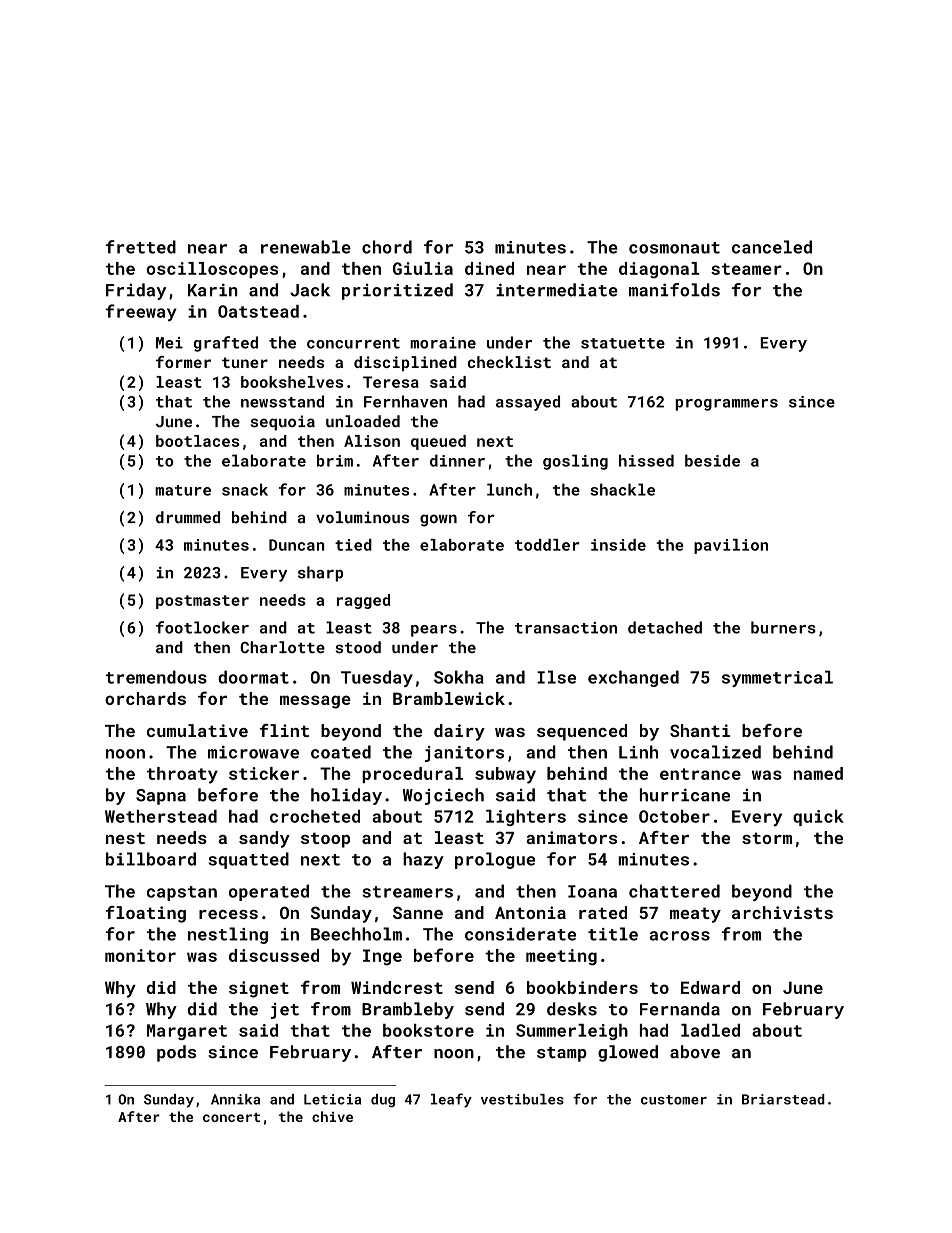 Image resolution: width=952 pixels, height=1233 pixels. I want to click on checklist, so click(509, 362).
